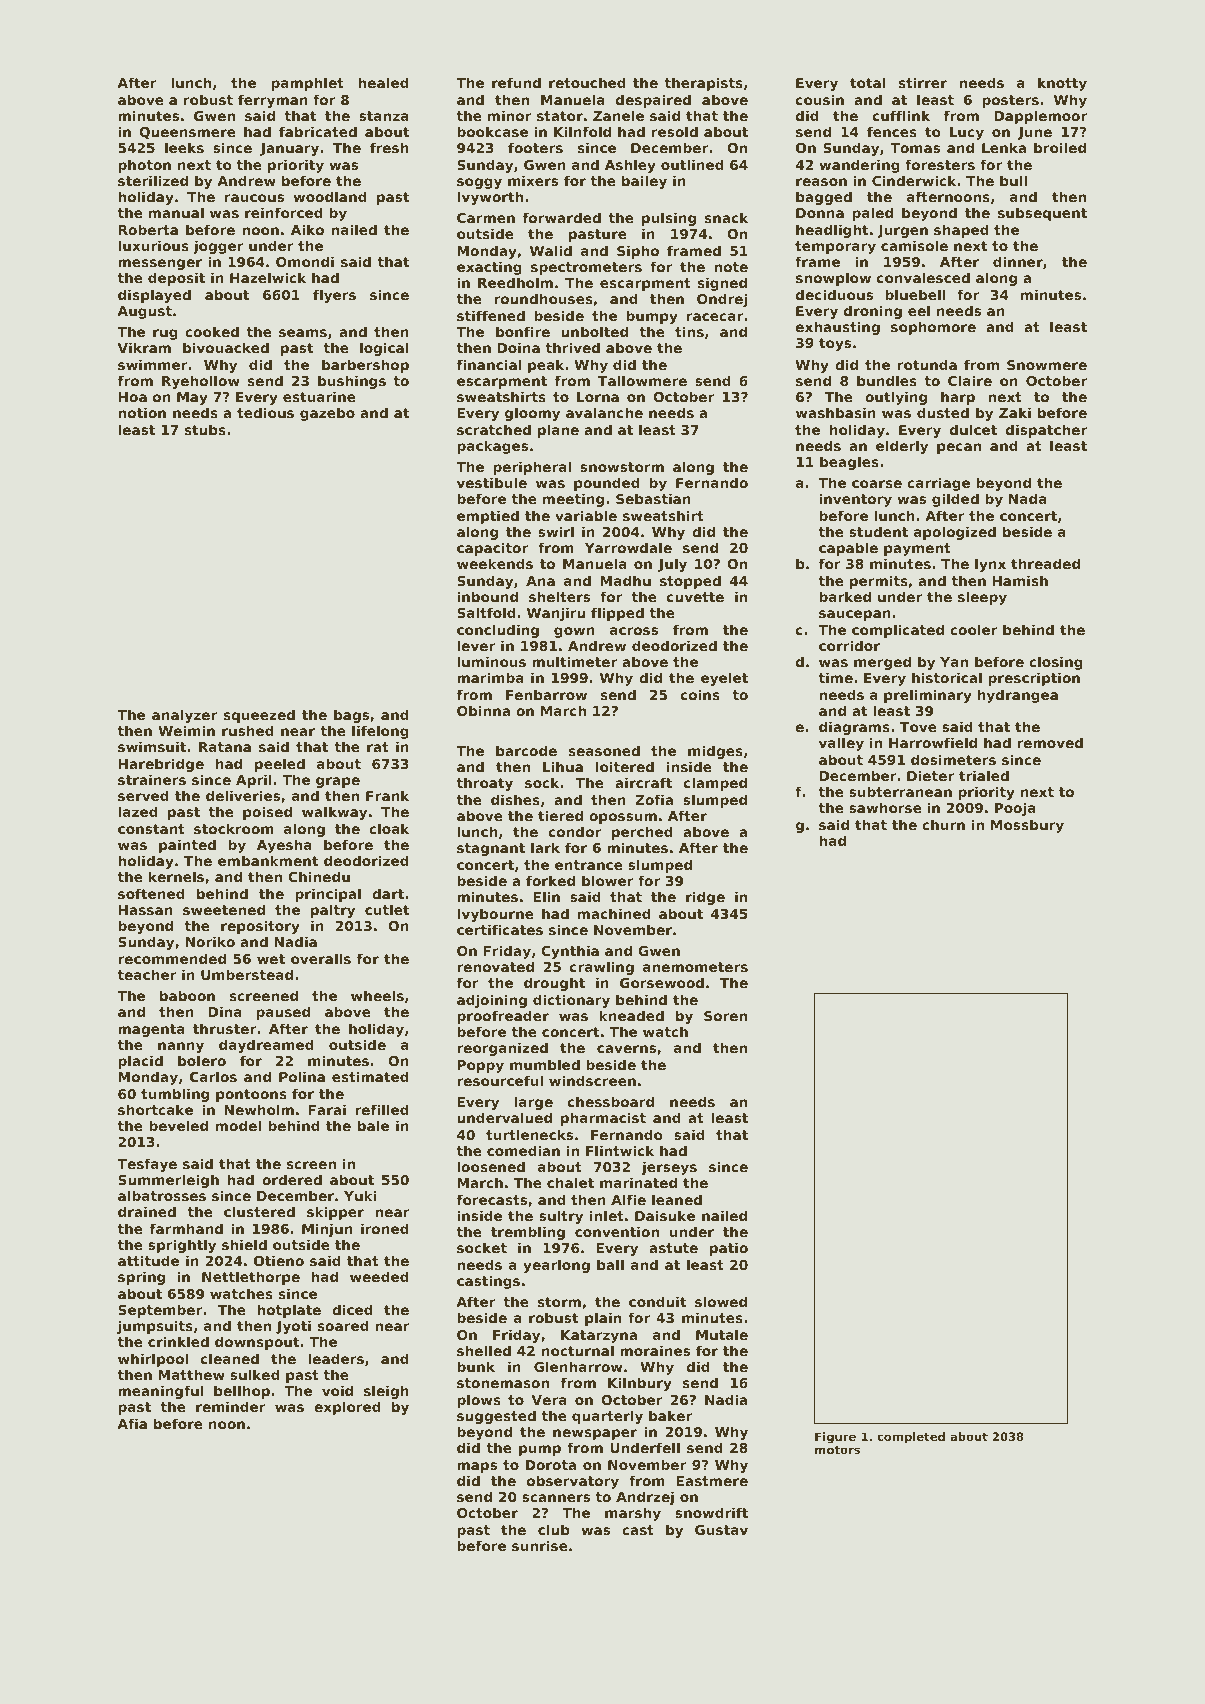  I want to click on Snowmere, so click(1047, 365).
